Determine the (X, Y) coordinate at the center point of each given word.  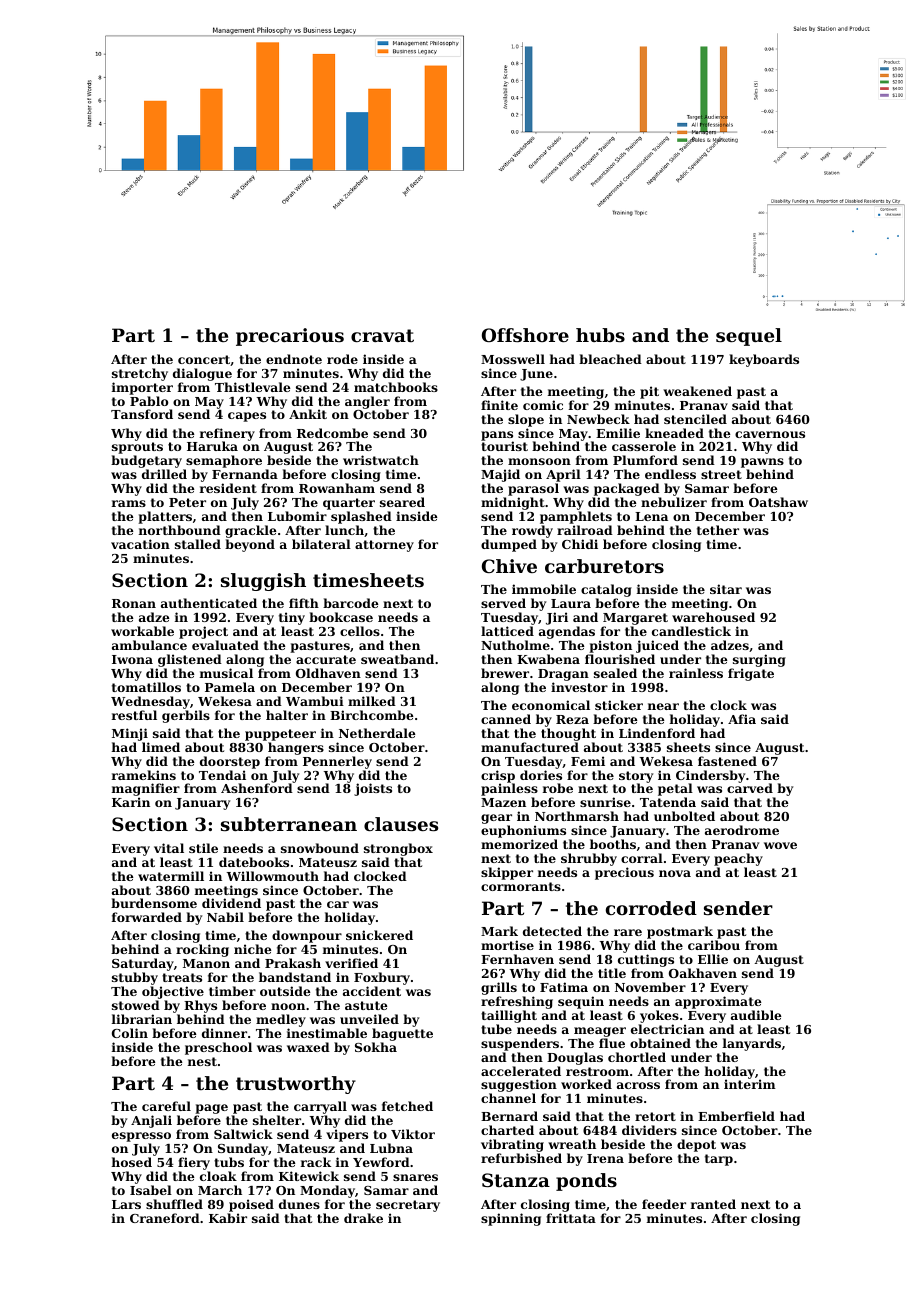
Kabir (228, 1218)
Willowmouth (273, 876)
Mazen (503, 802)
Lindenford (657, 733)
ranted (713, 1204)
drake (363, 1218)
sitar (726, 589)
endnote (294, 359)
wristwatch (381, 460)
